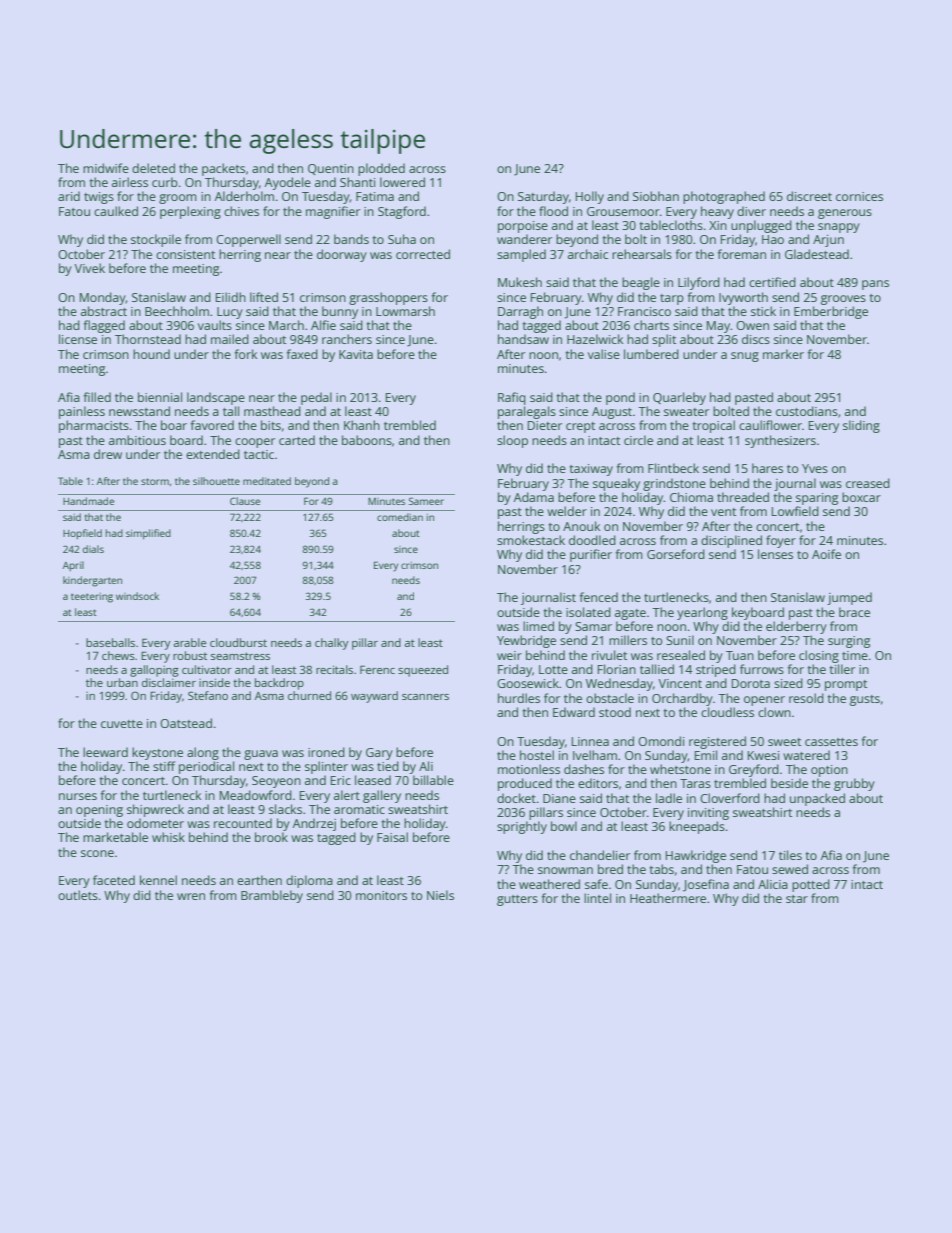  I want to click on lowered, so click(402, 182).
